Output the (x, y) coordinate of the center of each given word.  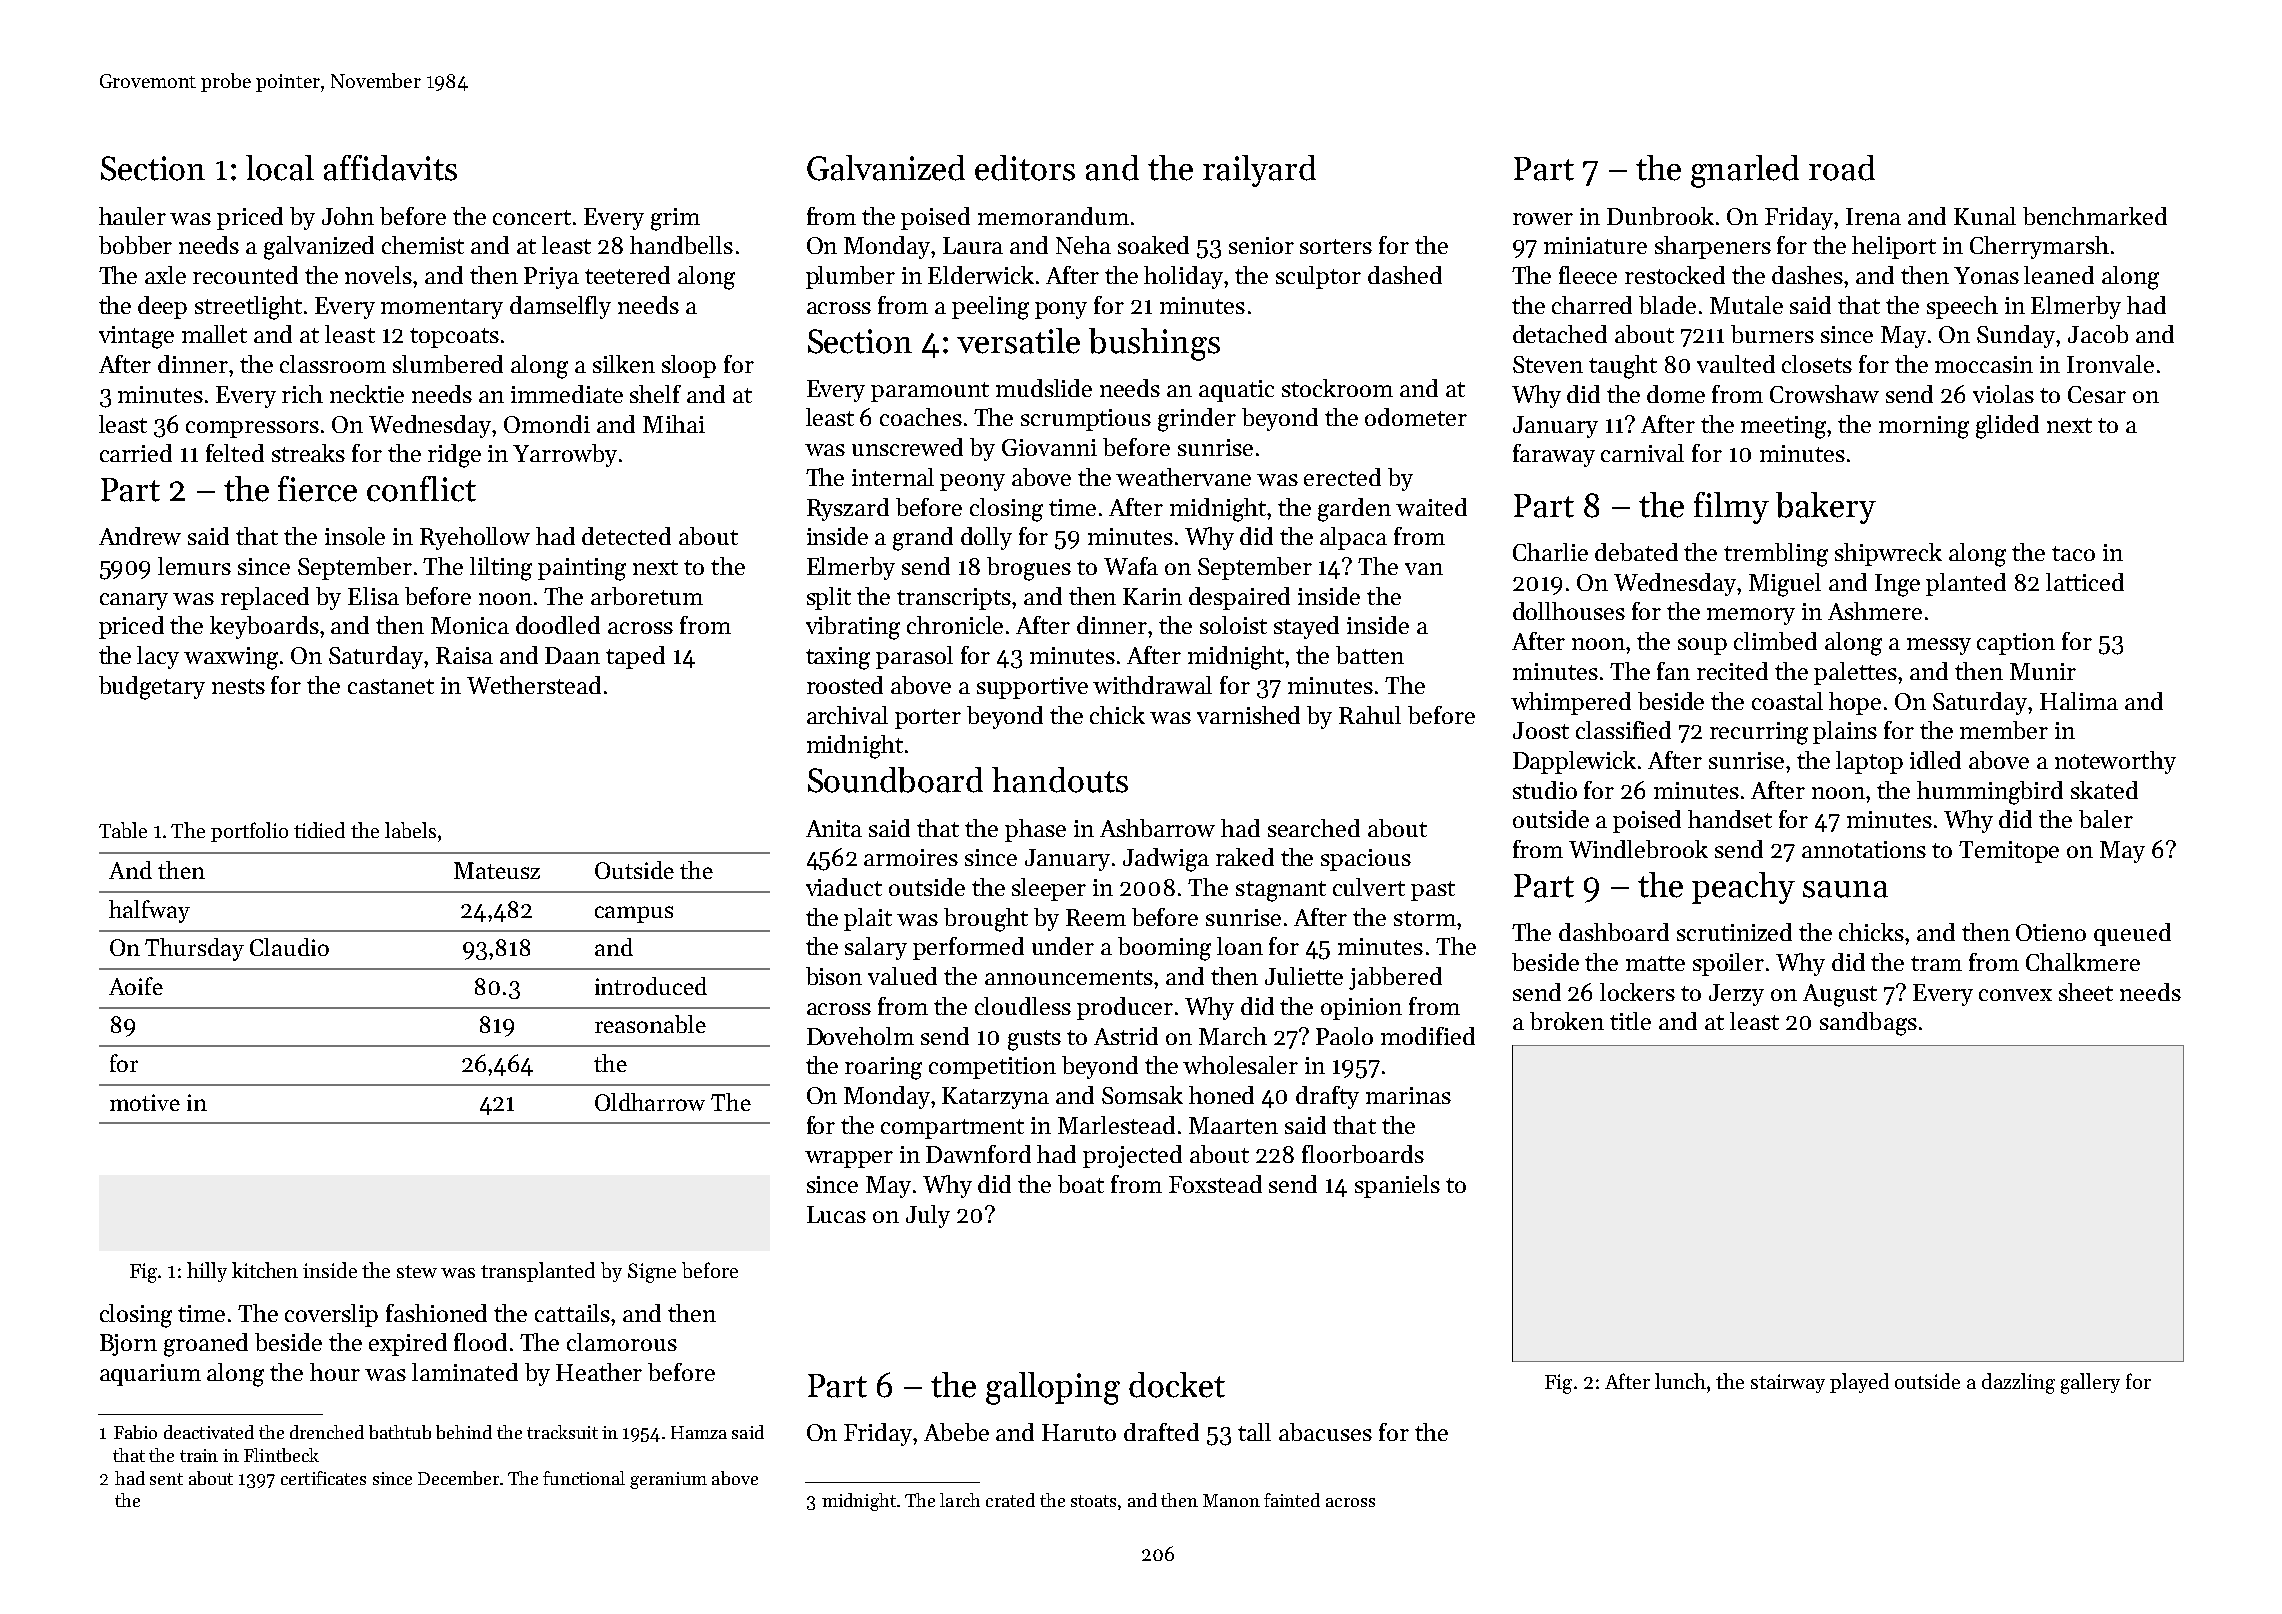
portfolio (249, 832)
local (280, 168)
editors (1025, 168)
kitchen (265, 1270)
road (1842, 168)
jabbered (1395, 978)
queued (2132, 934)
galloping (1053, 1388)
